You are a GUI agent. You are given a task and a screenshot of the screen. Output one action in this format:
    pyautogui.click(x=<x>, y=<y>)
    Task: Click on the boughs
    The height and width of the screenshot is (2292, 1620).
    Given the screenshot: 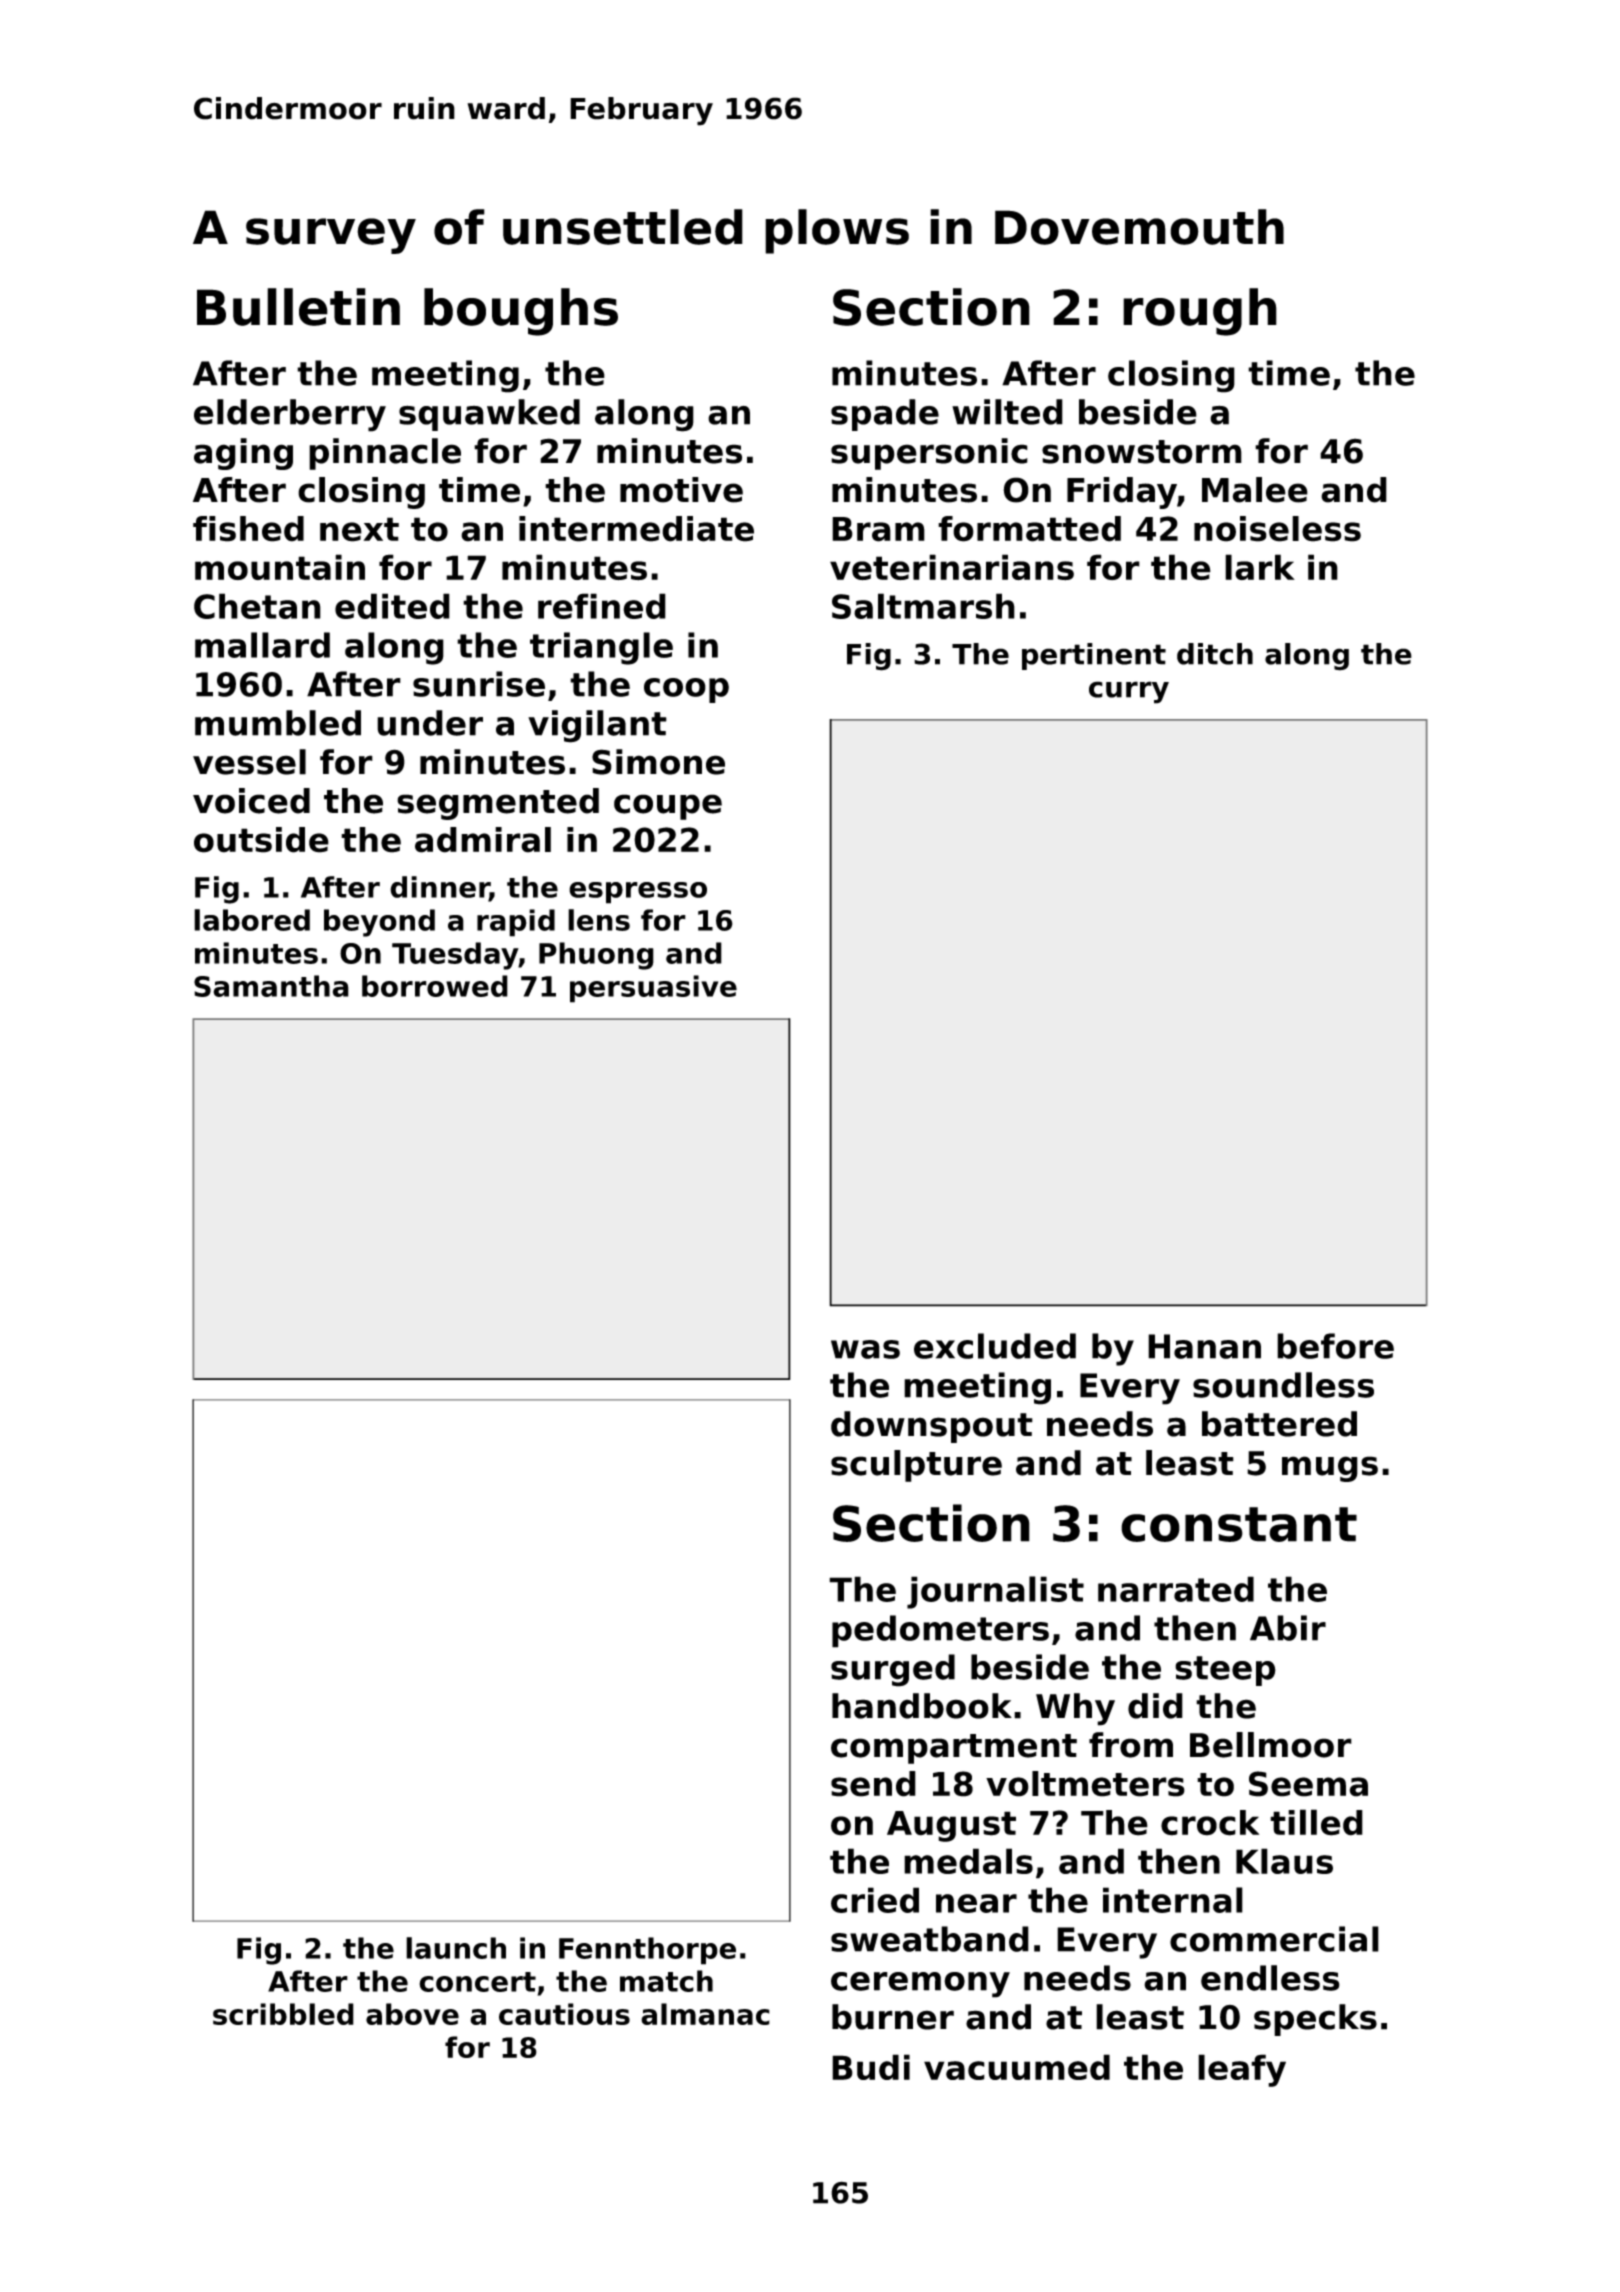 What is the action you would take?
    pyautogui.click(x=521, y=312)
